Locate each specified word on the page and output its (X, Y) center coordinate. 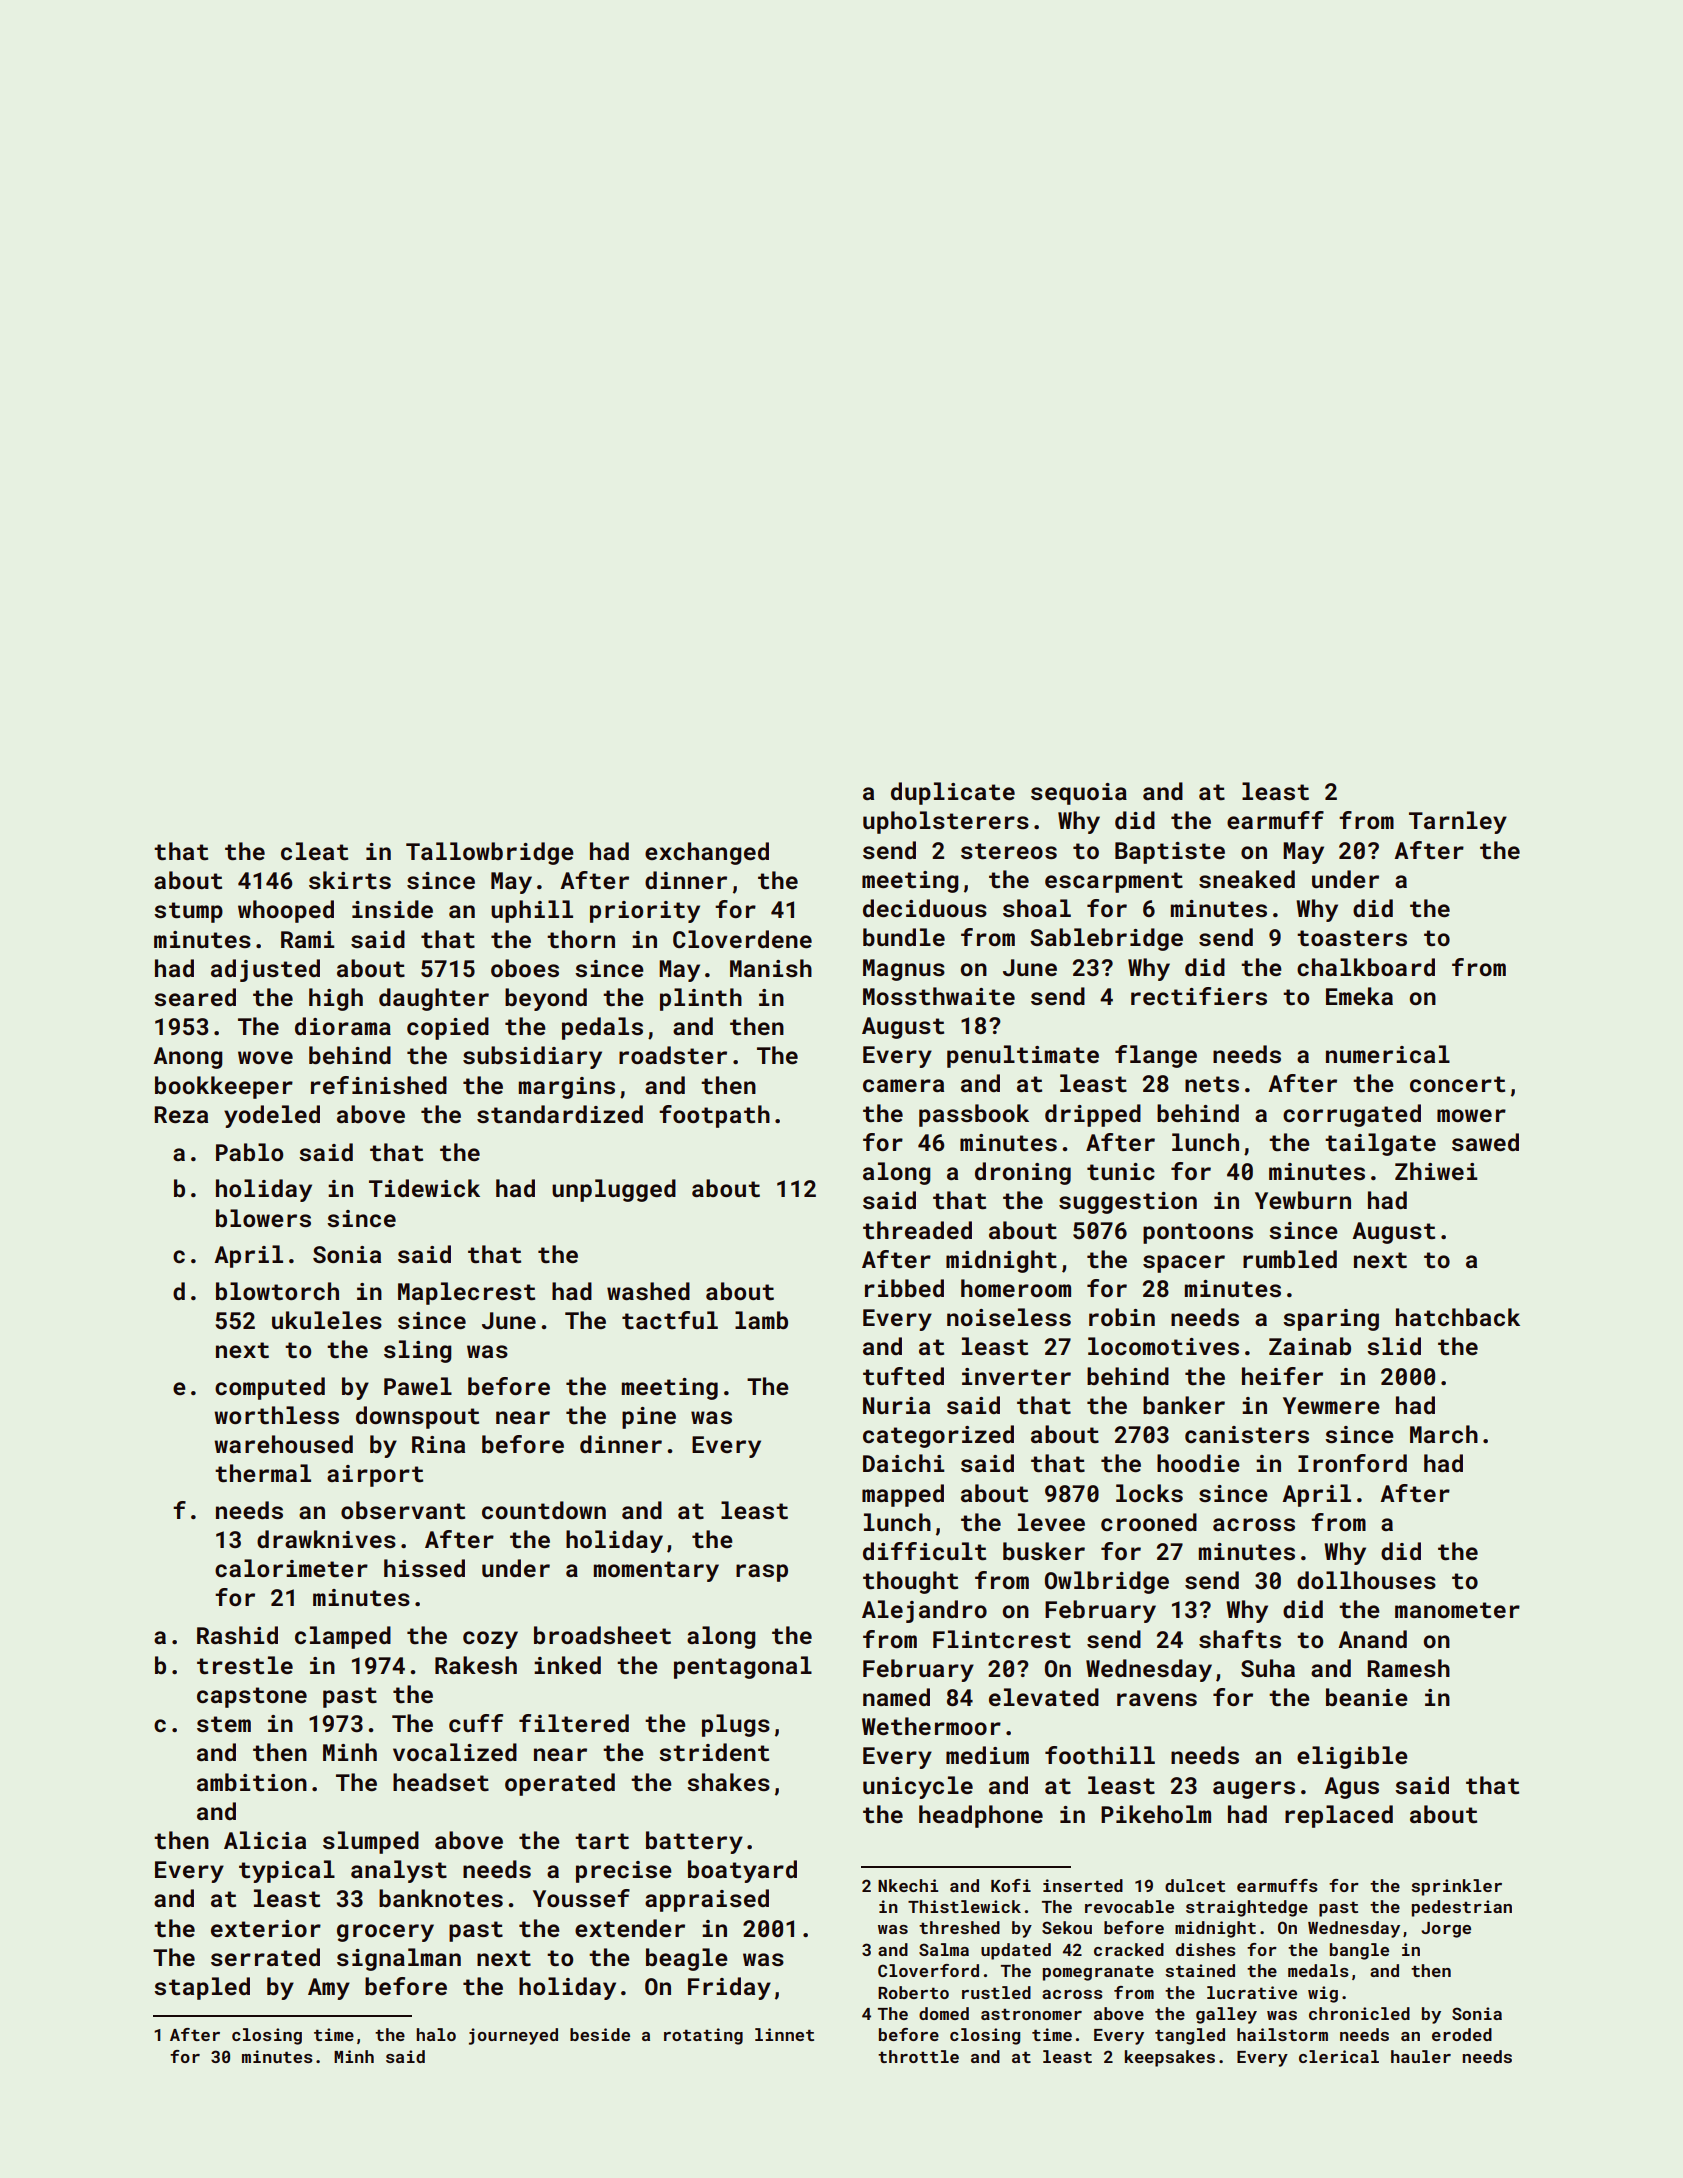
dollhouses (1366, 1580)
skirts (350, 880)
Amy (329, 1989)
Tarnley (1458, 822)
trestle (245, 1665)
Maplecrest (466, 1293)
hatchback (1458, 1317)
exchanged (707, 853)
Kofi (1011, 1885)
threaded (917, 1230)
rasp (762, 1573)
